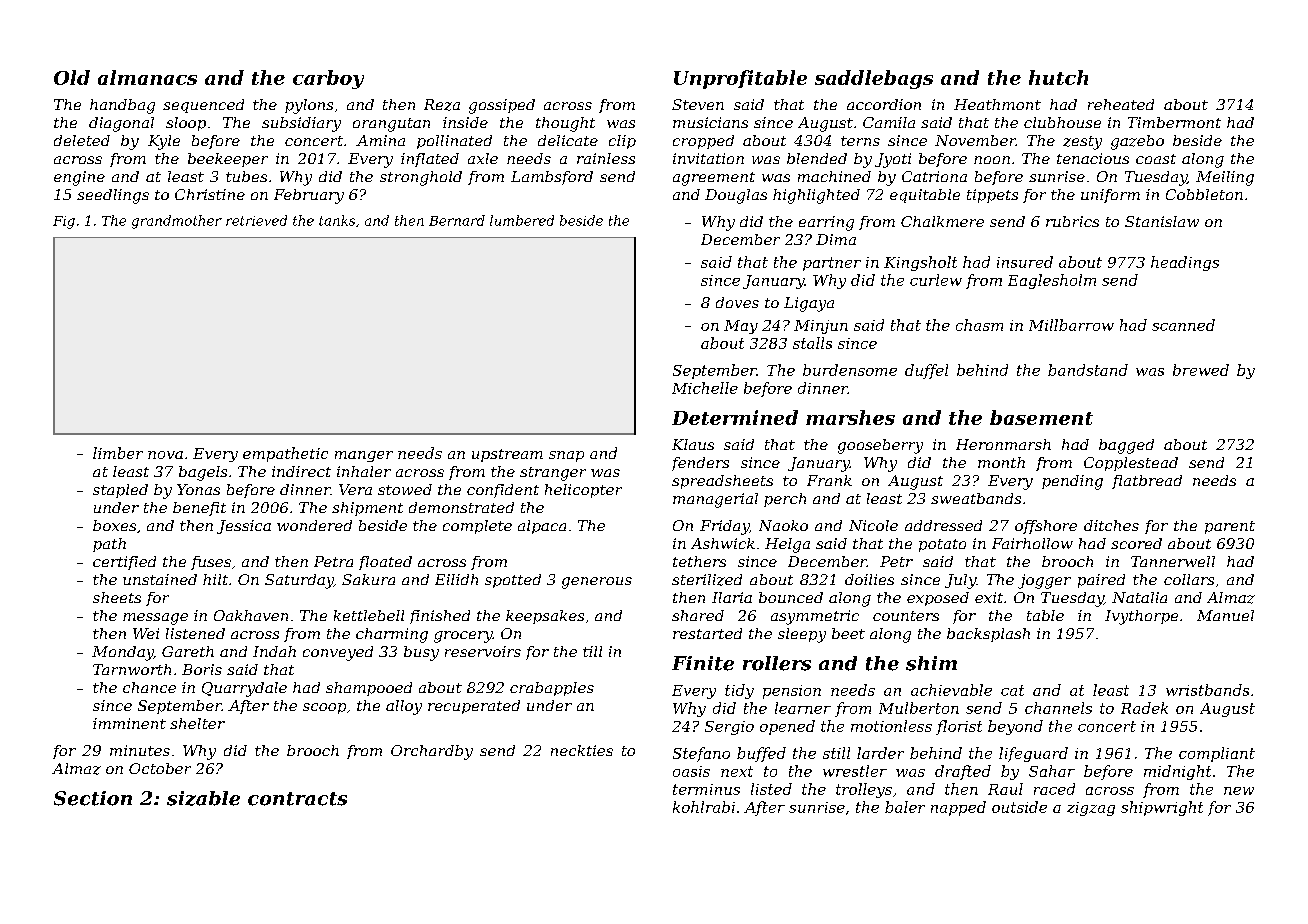 This document has width=1308, height=924. I want to click on almanacs, so click(147, 77).
